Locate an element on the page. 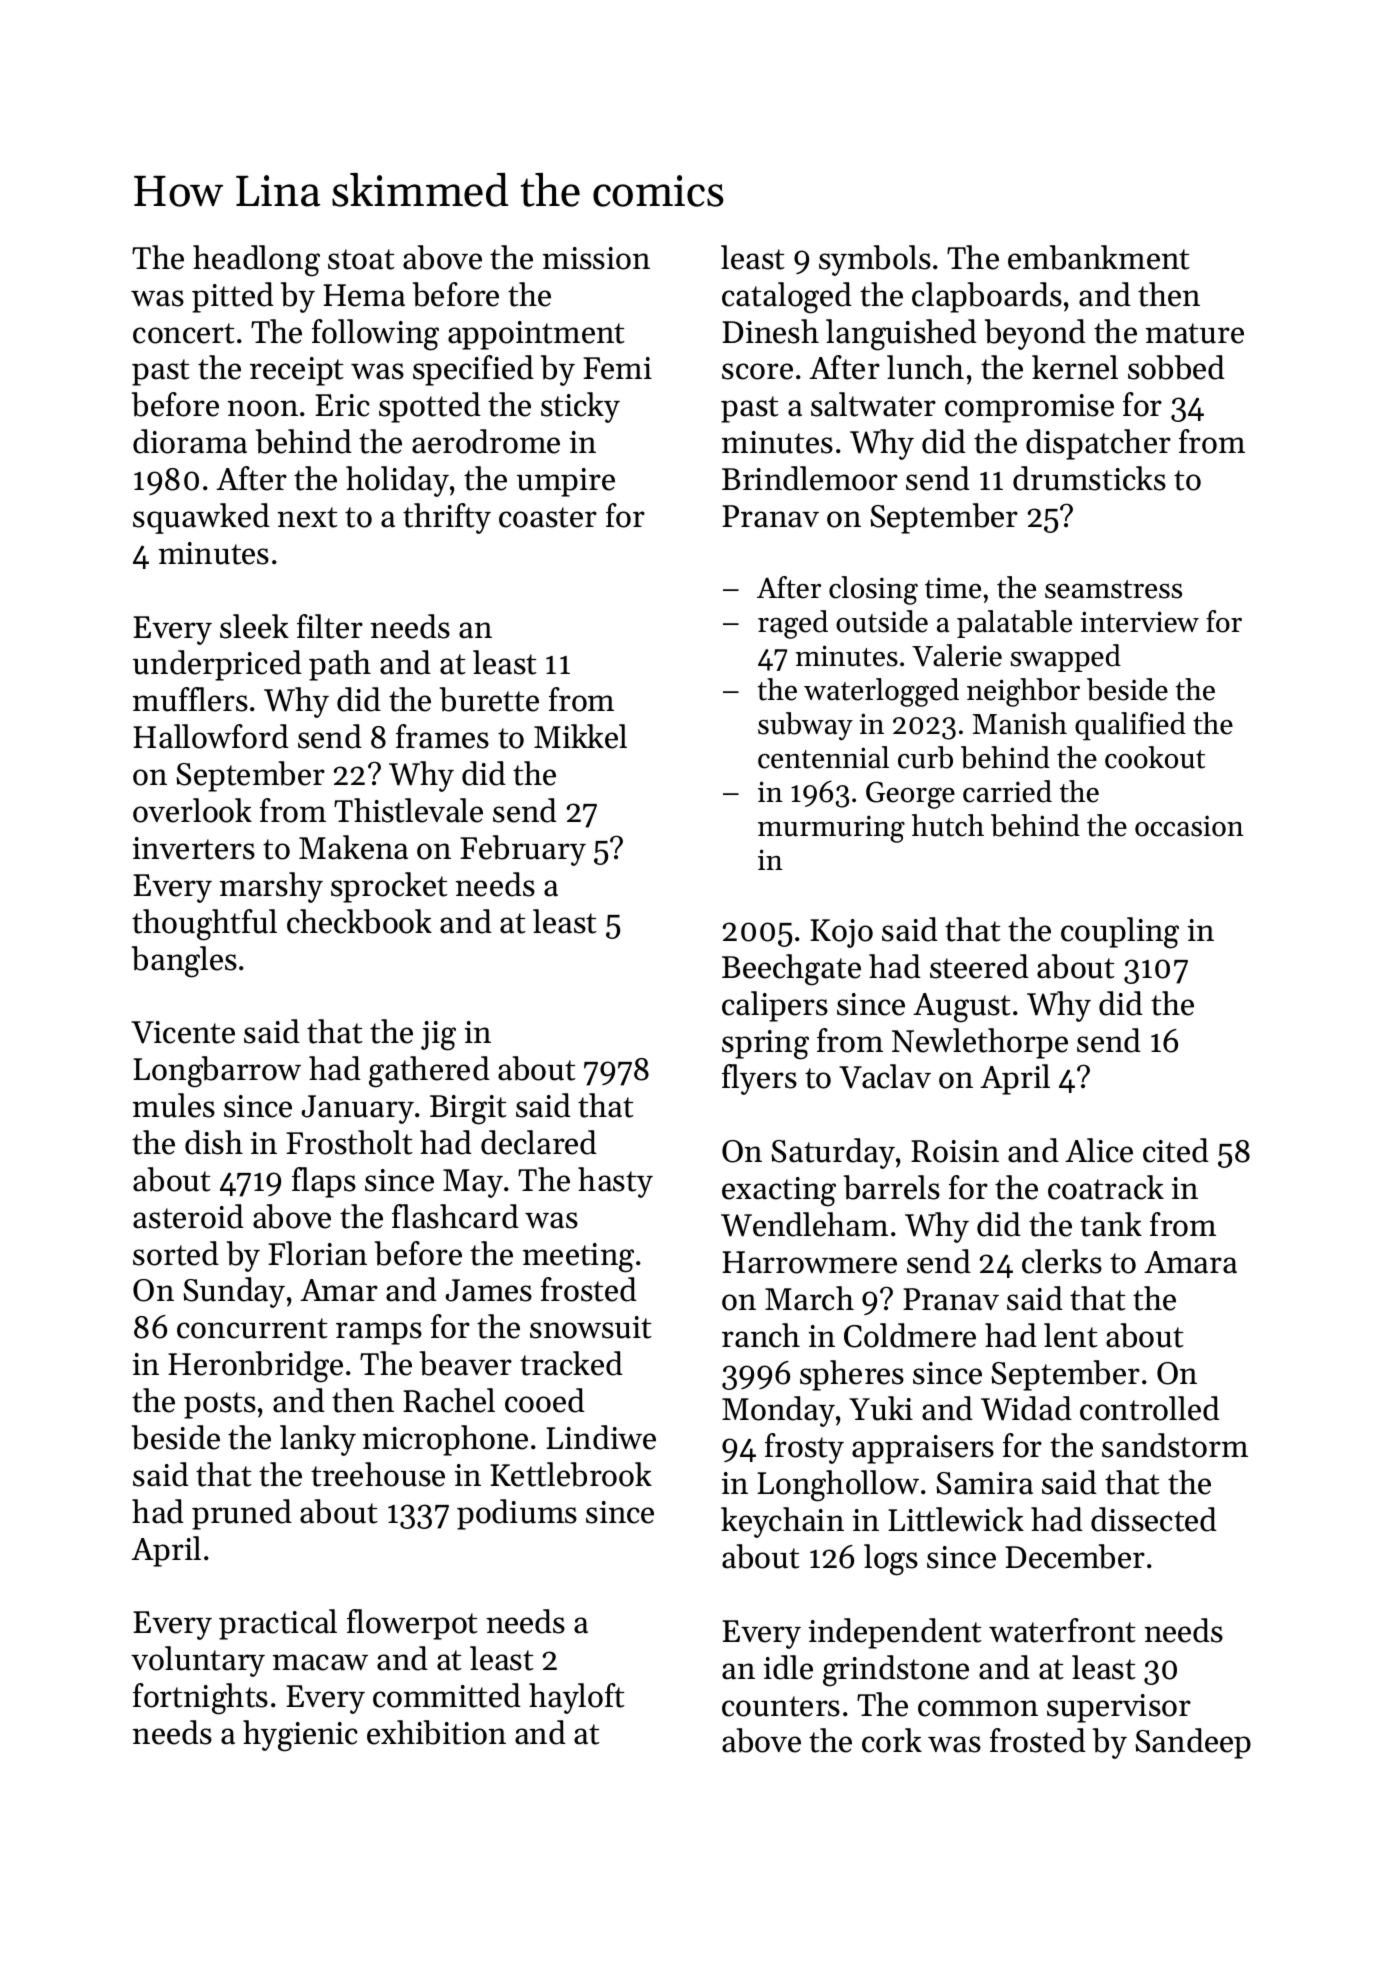 The image size is (1386, 1969). Widad is located at coordinates (1026, 1408).
